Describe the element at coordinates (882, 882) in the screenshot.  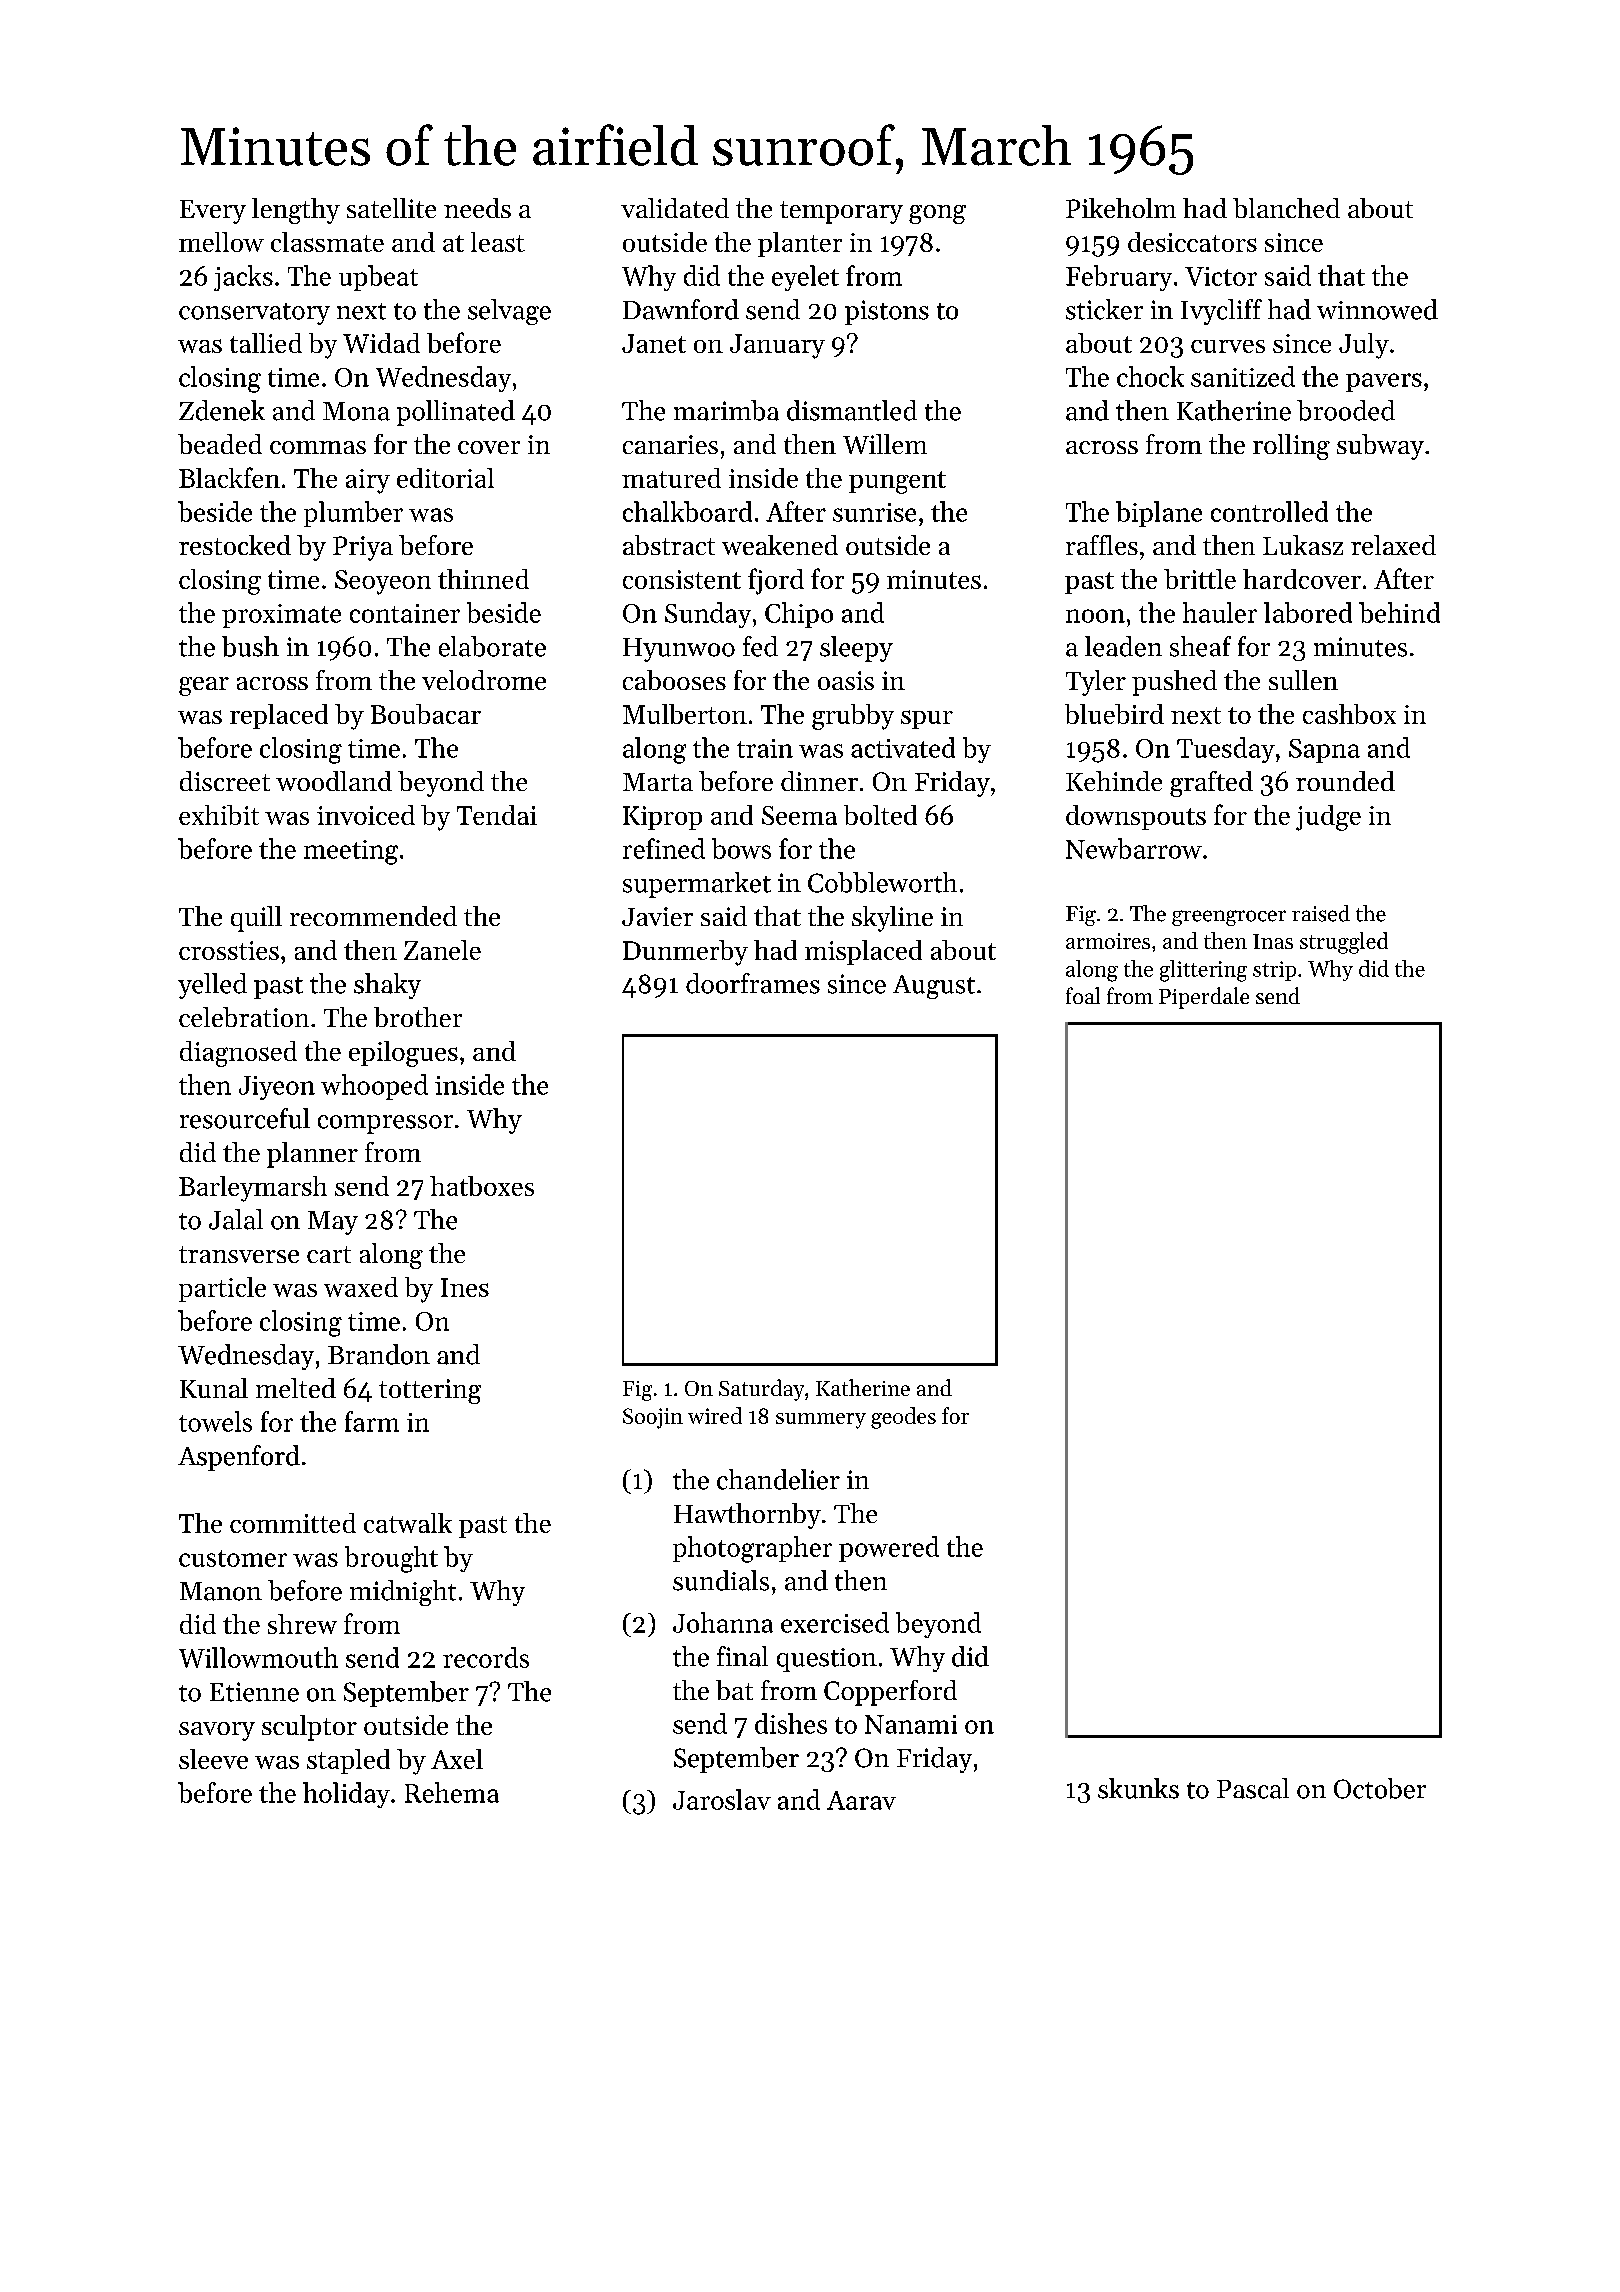
I see `Cobbleworth` at that location.
